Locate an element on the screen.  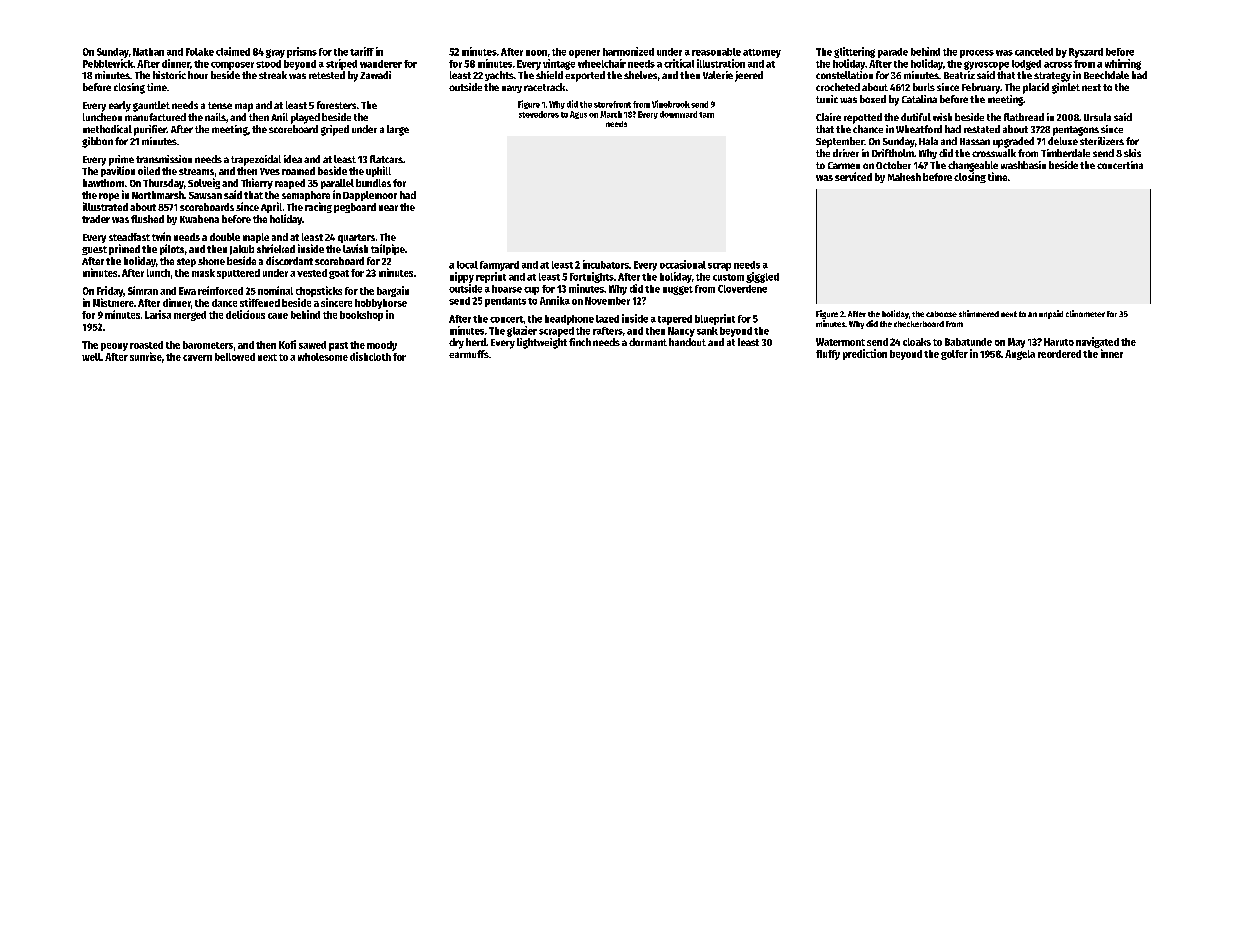
bookshop is located at coordinates (361, 316).
